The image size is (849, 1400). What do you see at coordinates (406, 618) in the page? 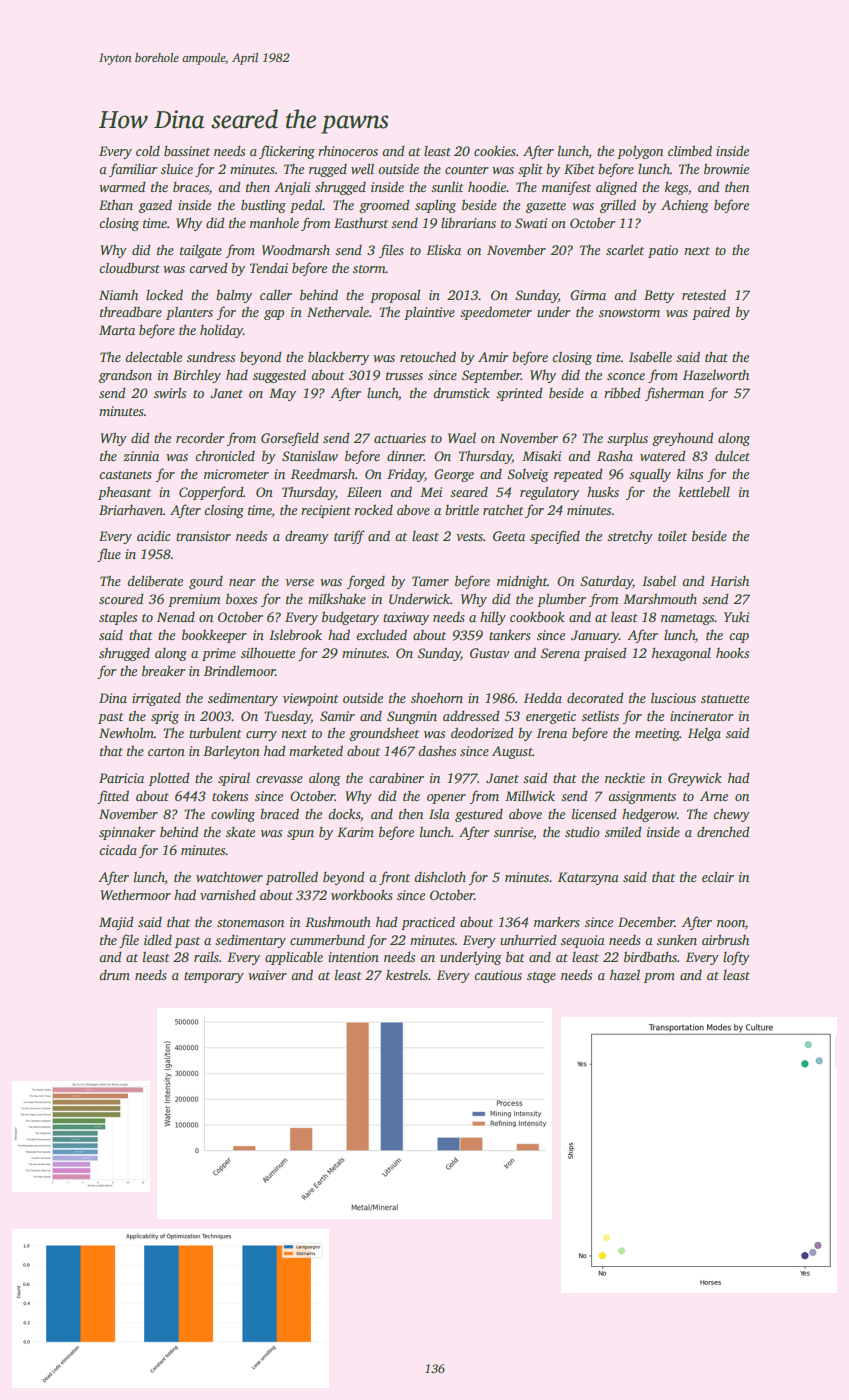
I see `taxiway` at bounding box center [406, 618].
